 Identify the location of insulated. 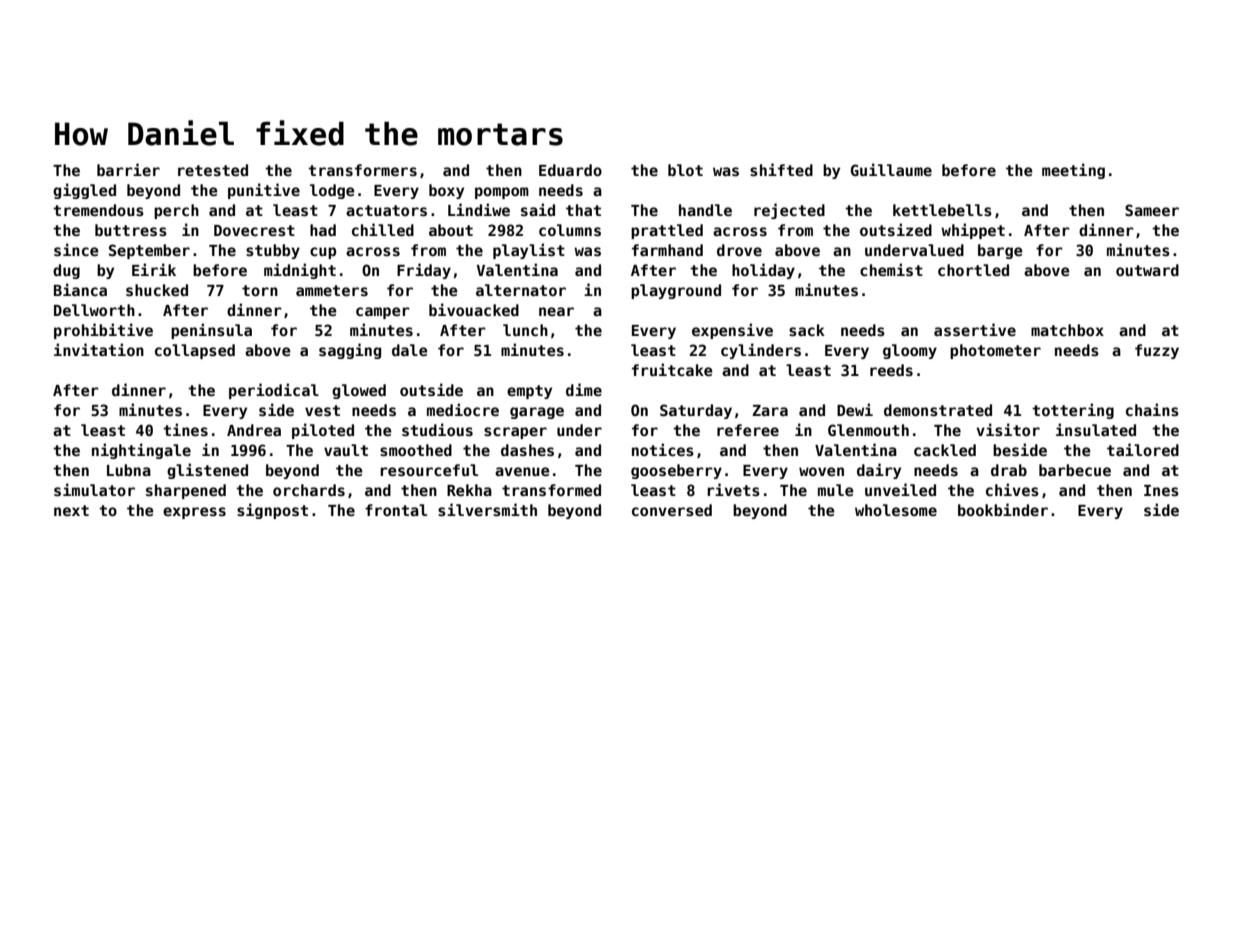
(1096, 429).
